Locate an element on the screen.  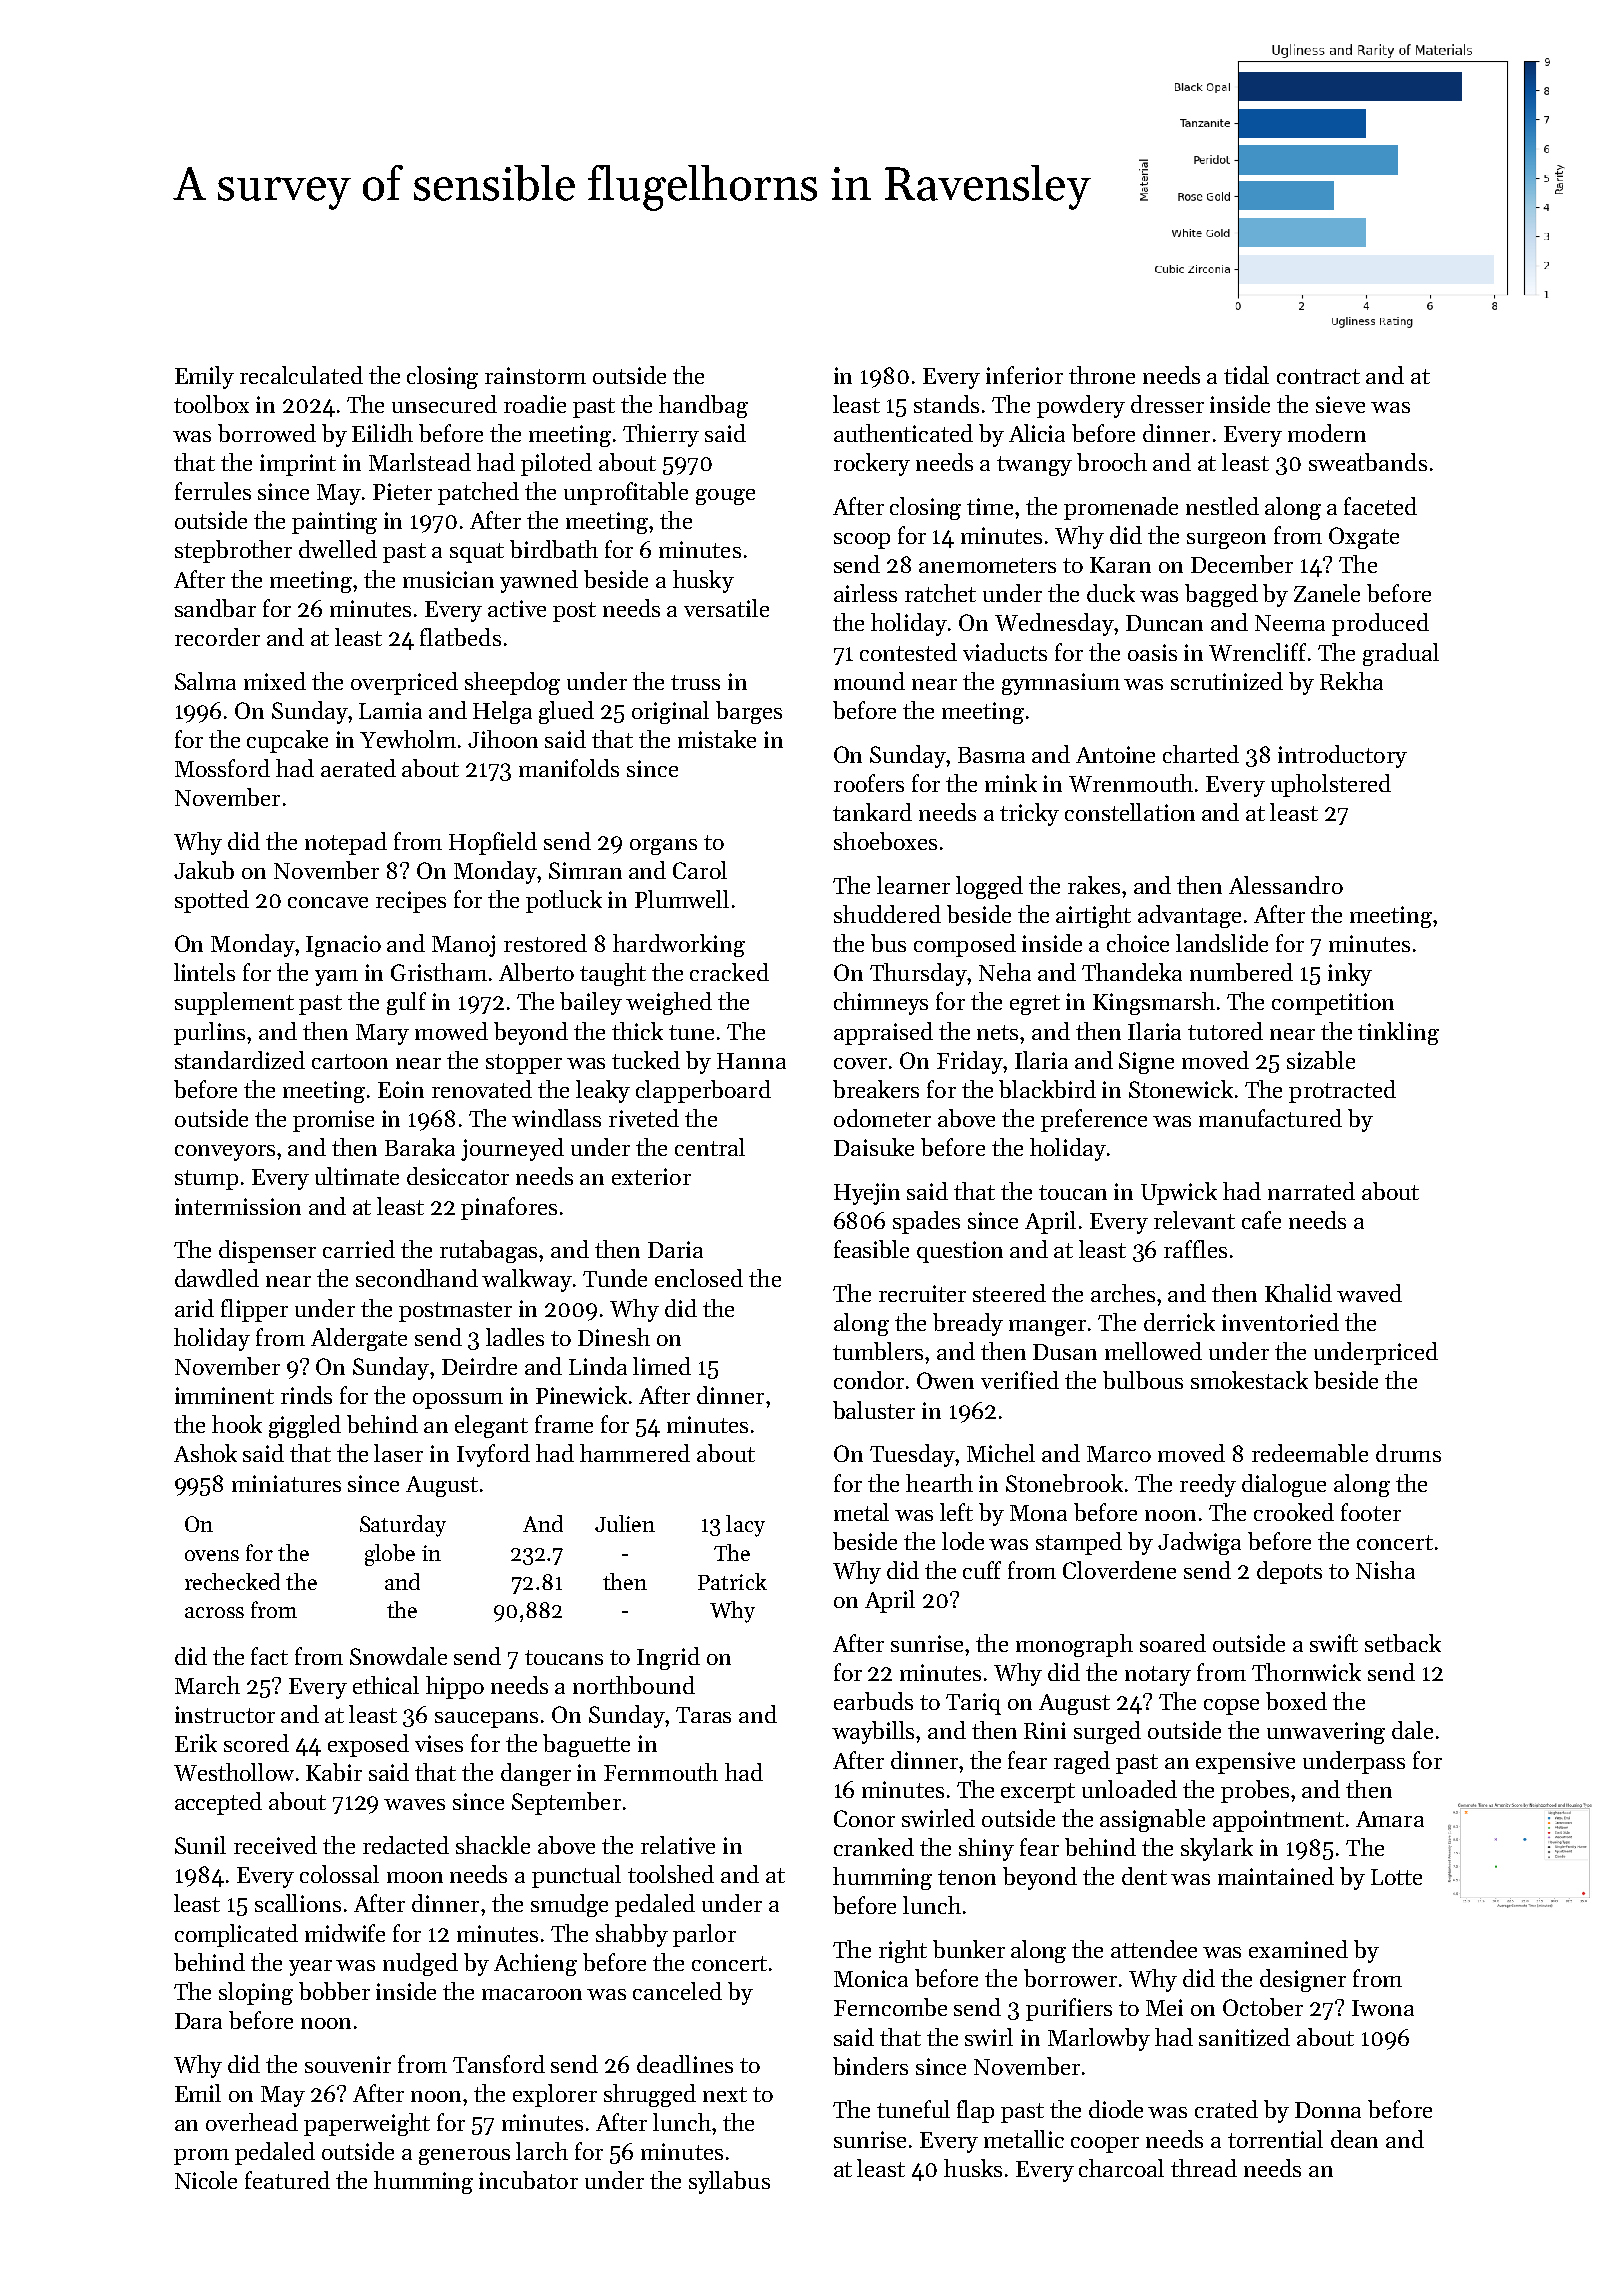
contested is located at coordinates (908, 652).
